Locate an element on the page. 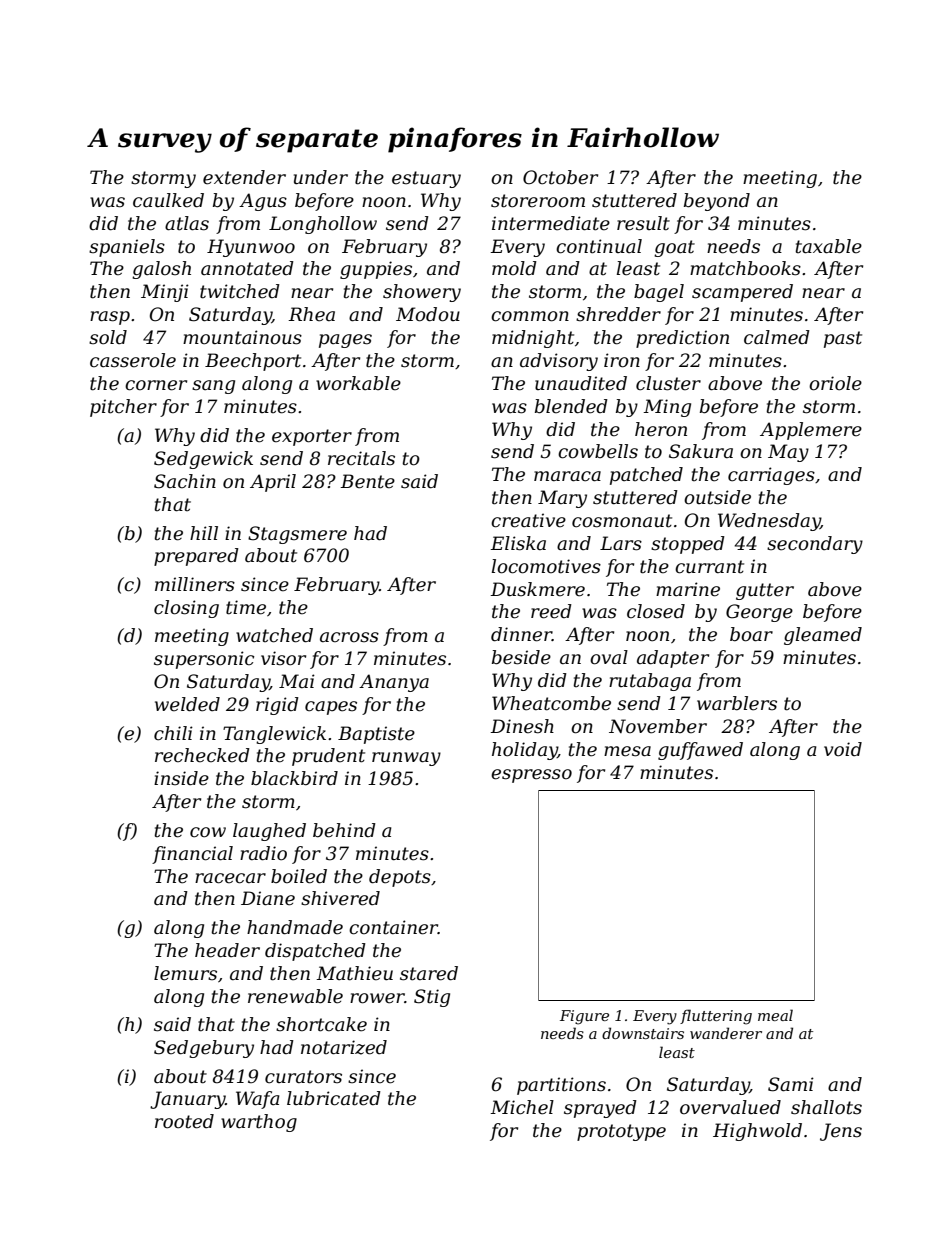  Sami is located at coordinates (791, 1084).
